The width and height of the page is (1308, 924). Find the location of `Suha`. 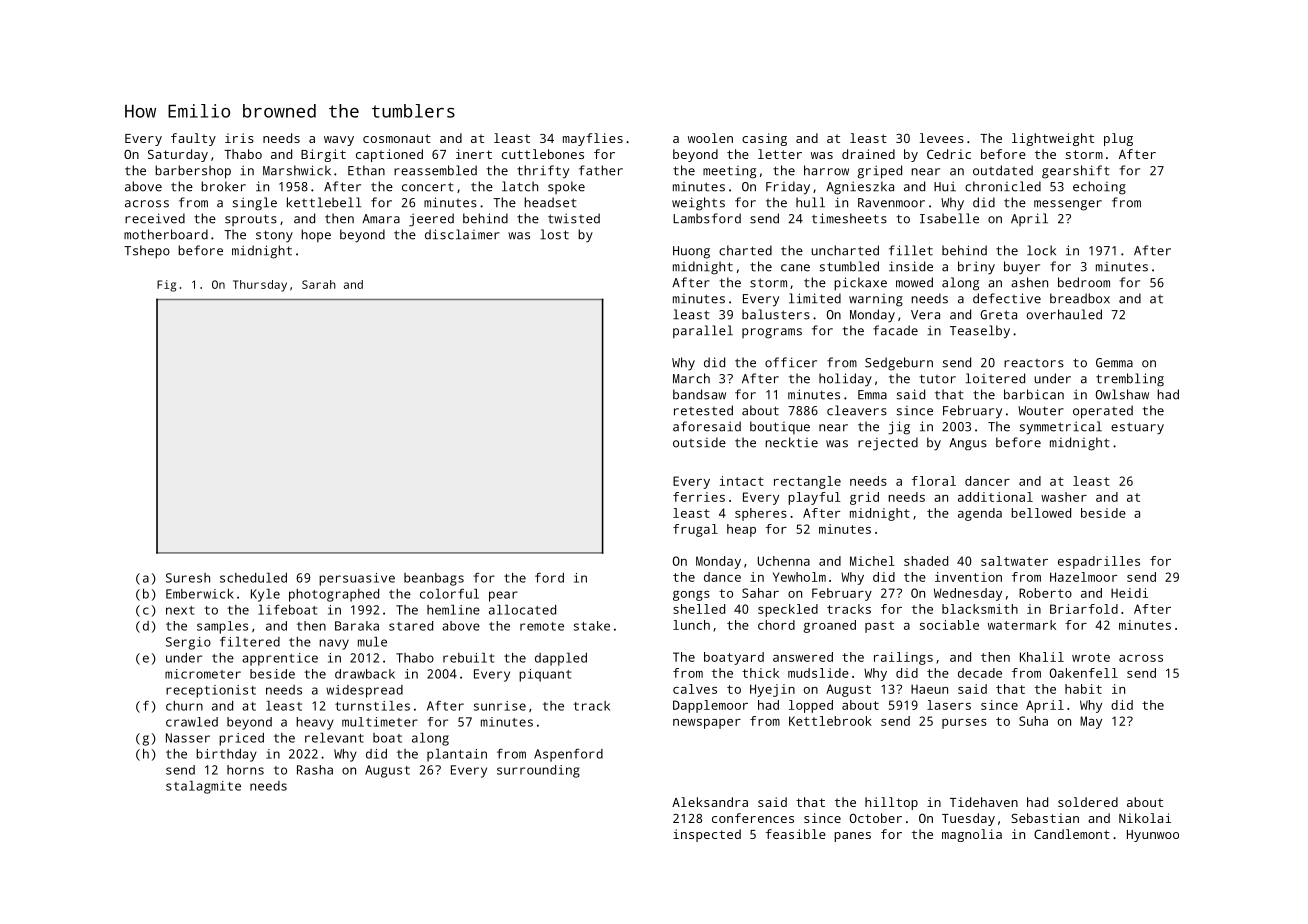

Suha is located at coordinates (1033, 721).
